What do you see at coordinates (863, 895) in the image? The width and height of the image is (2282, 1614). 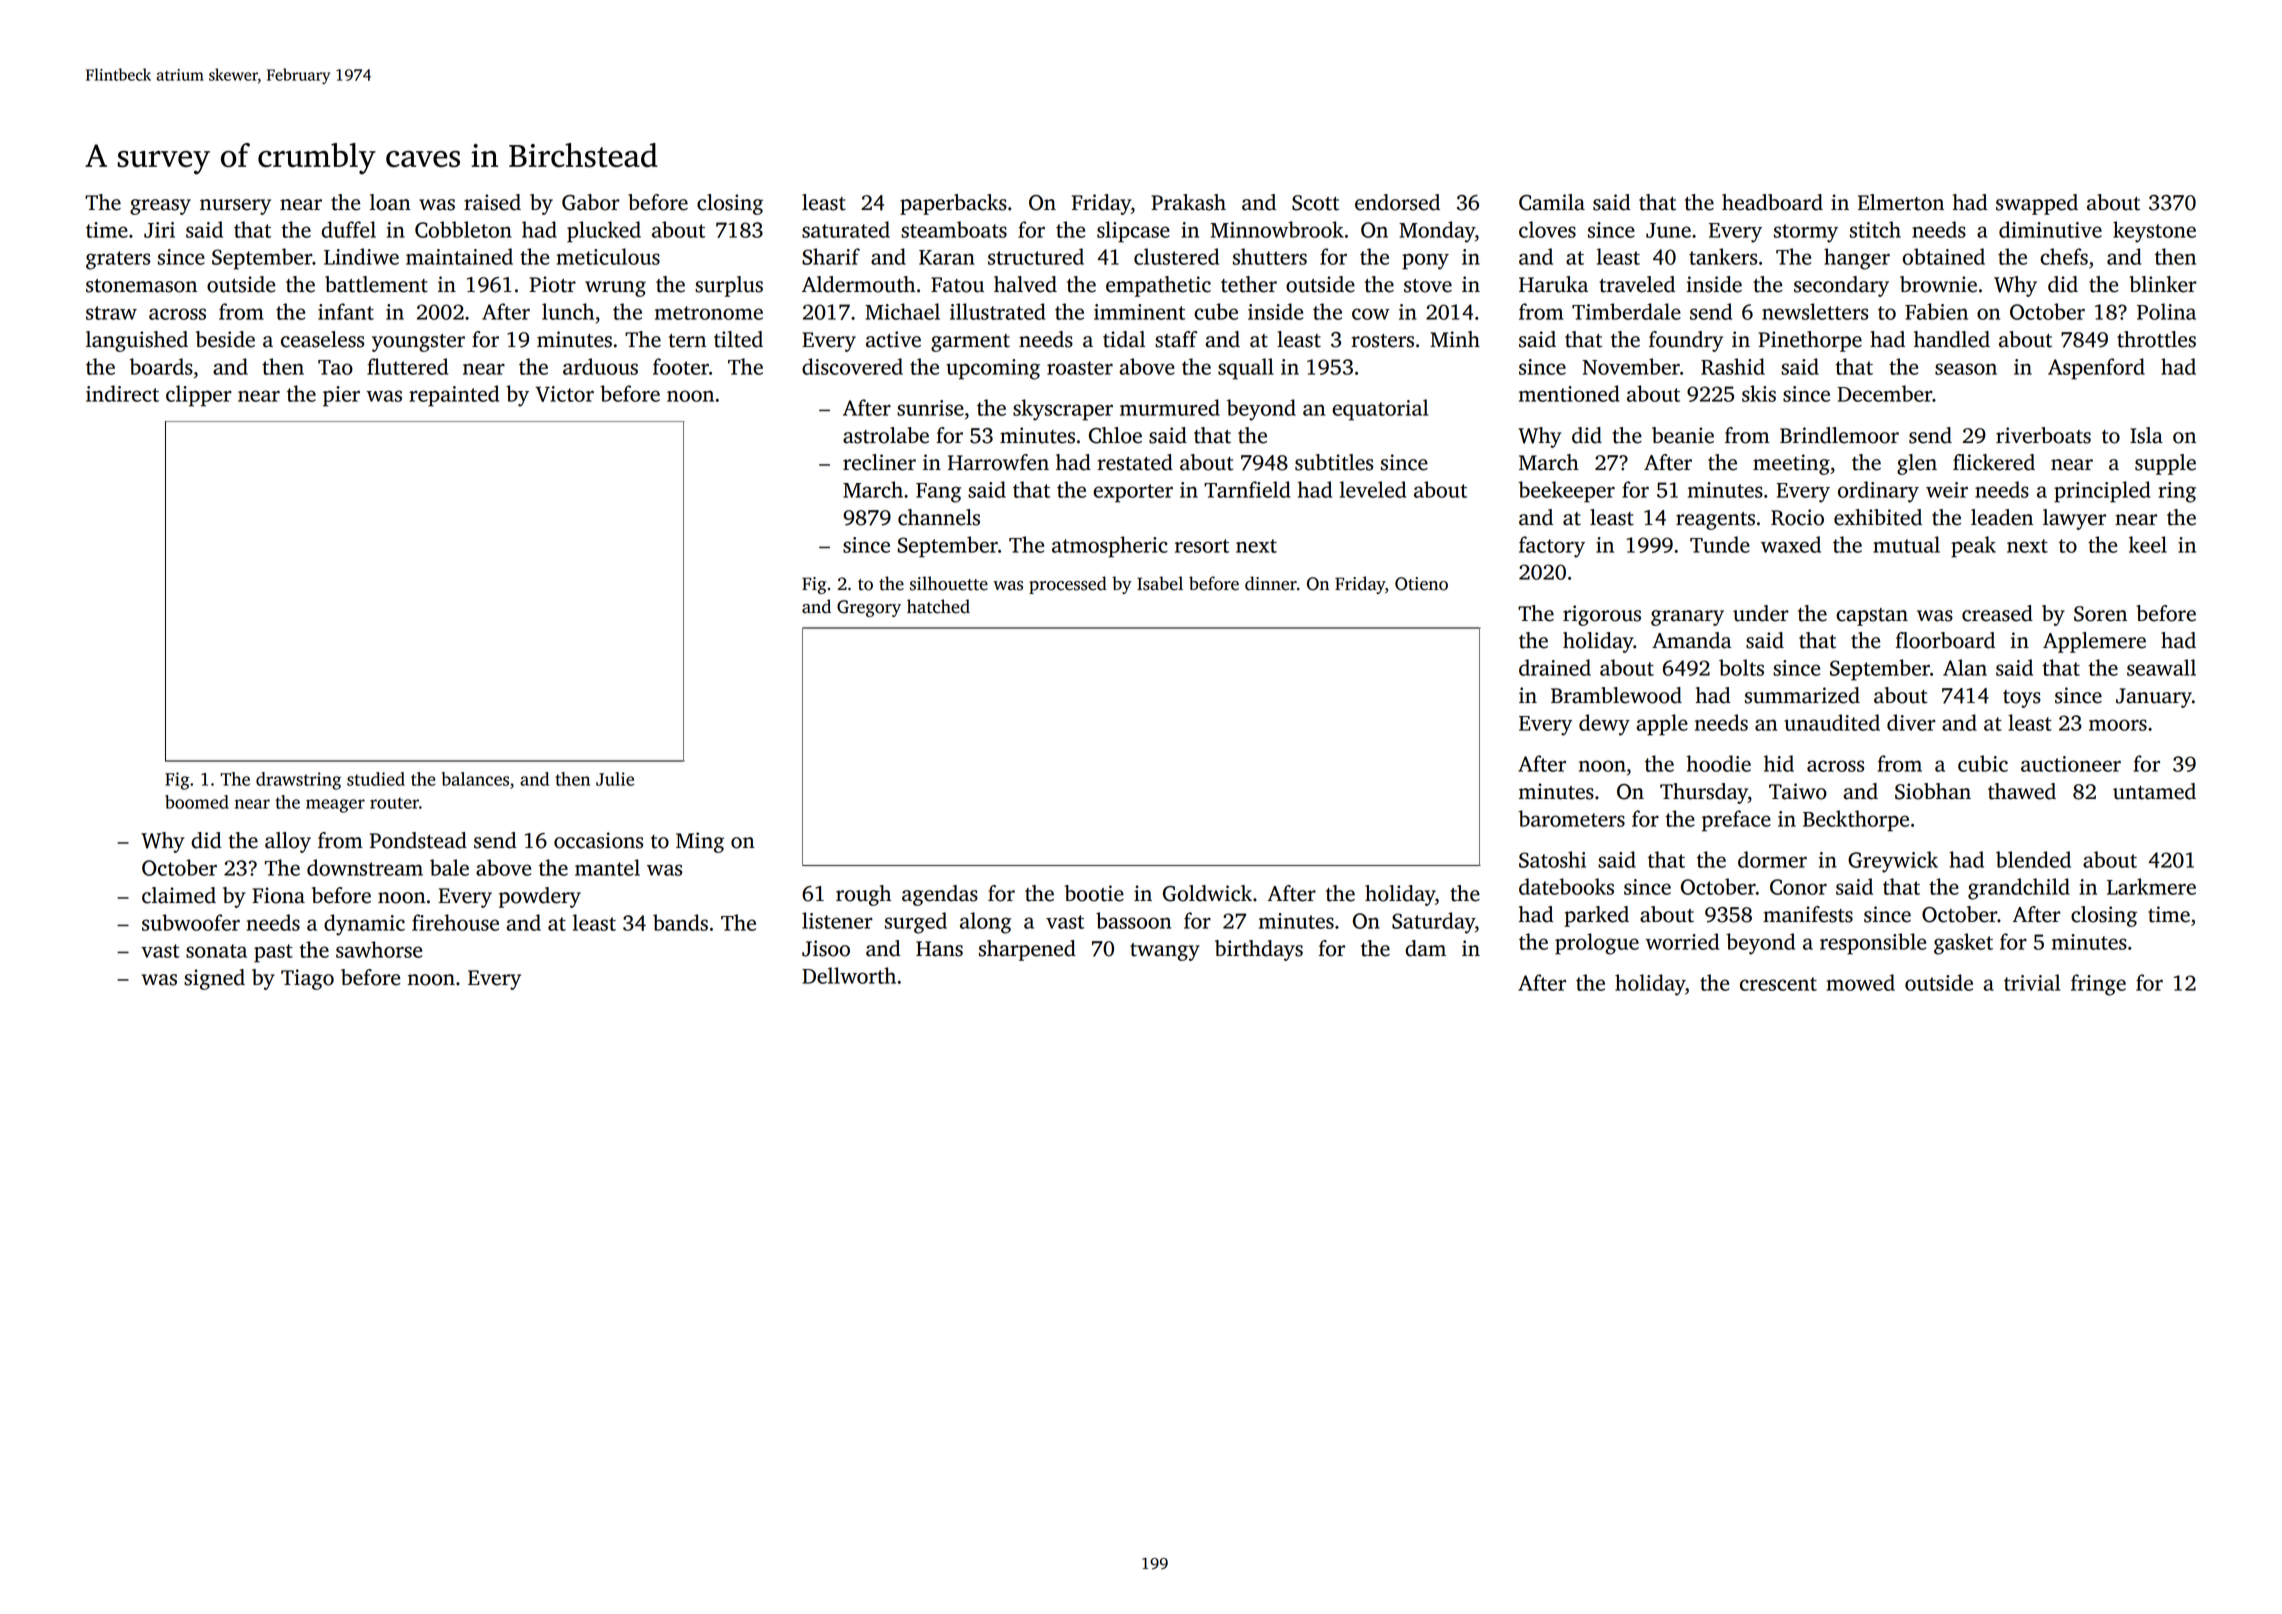 I see `rough` at bounding box center [863, 895].
